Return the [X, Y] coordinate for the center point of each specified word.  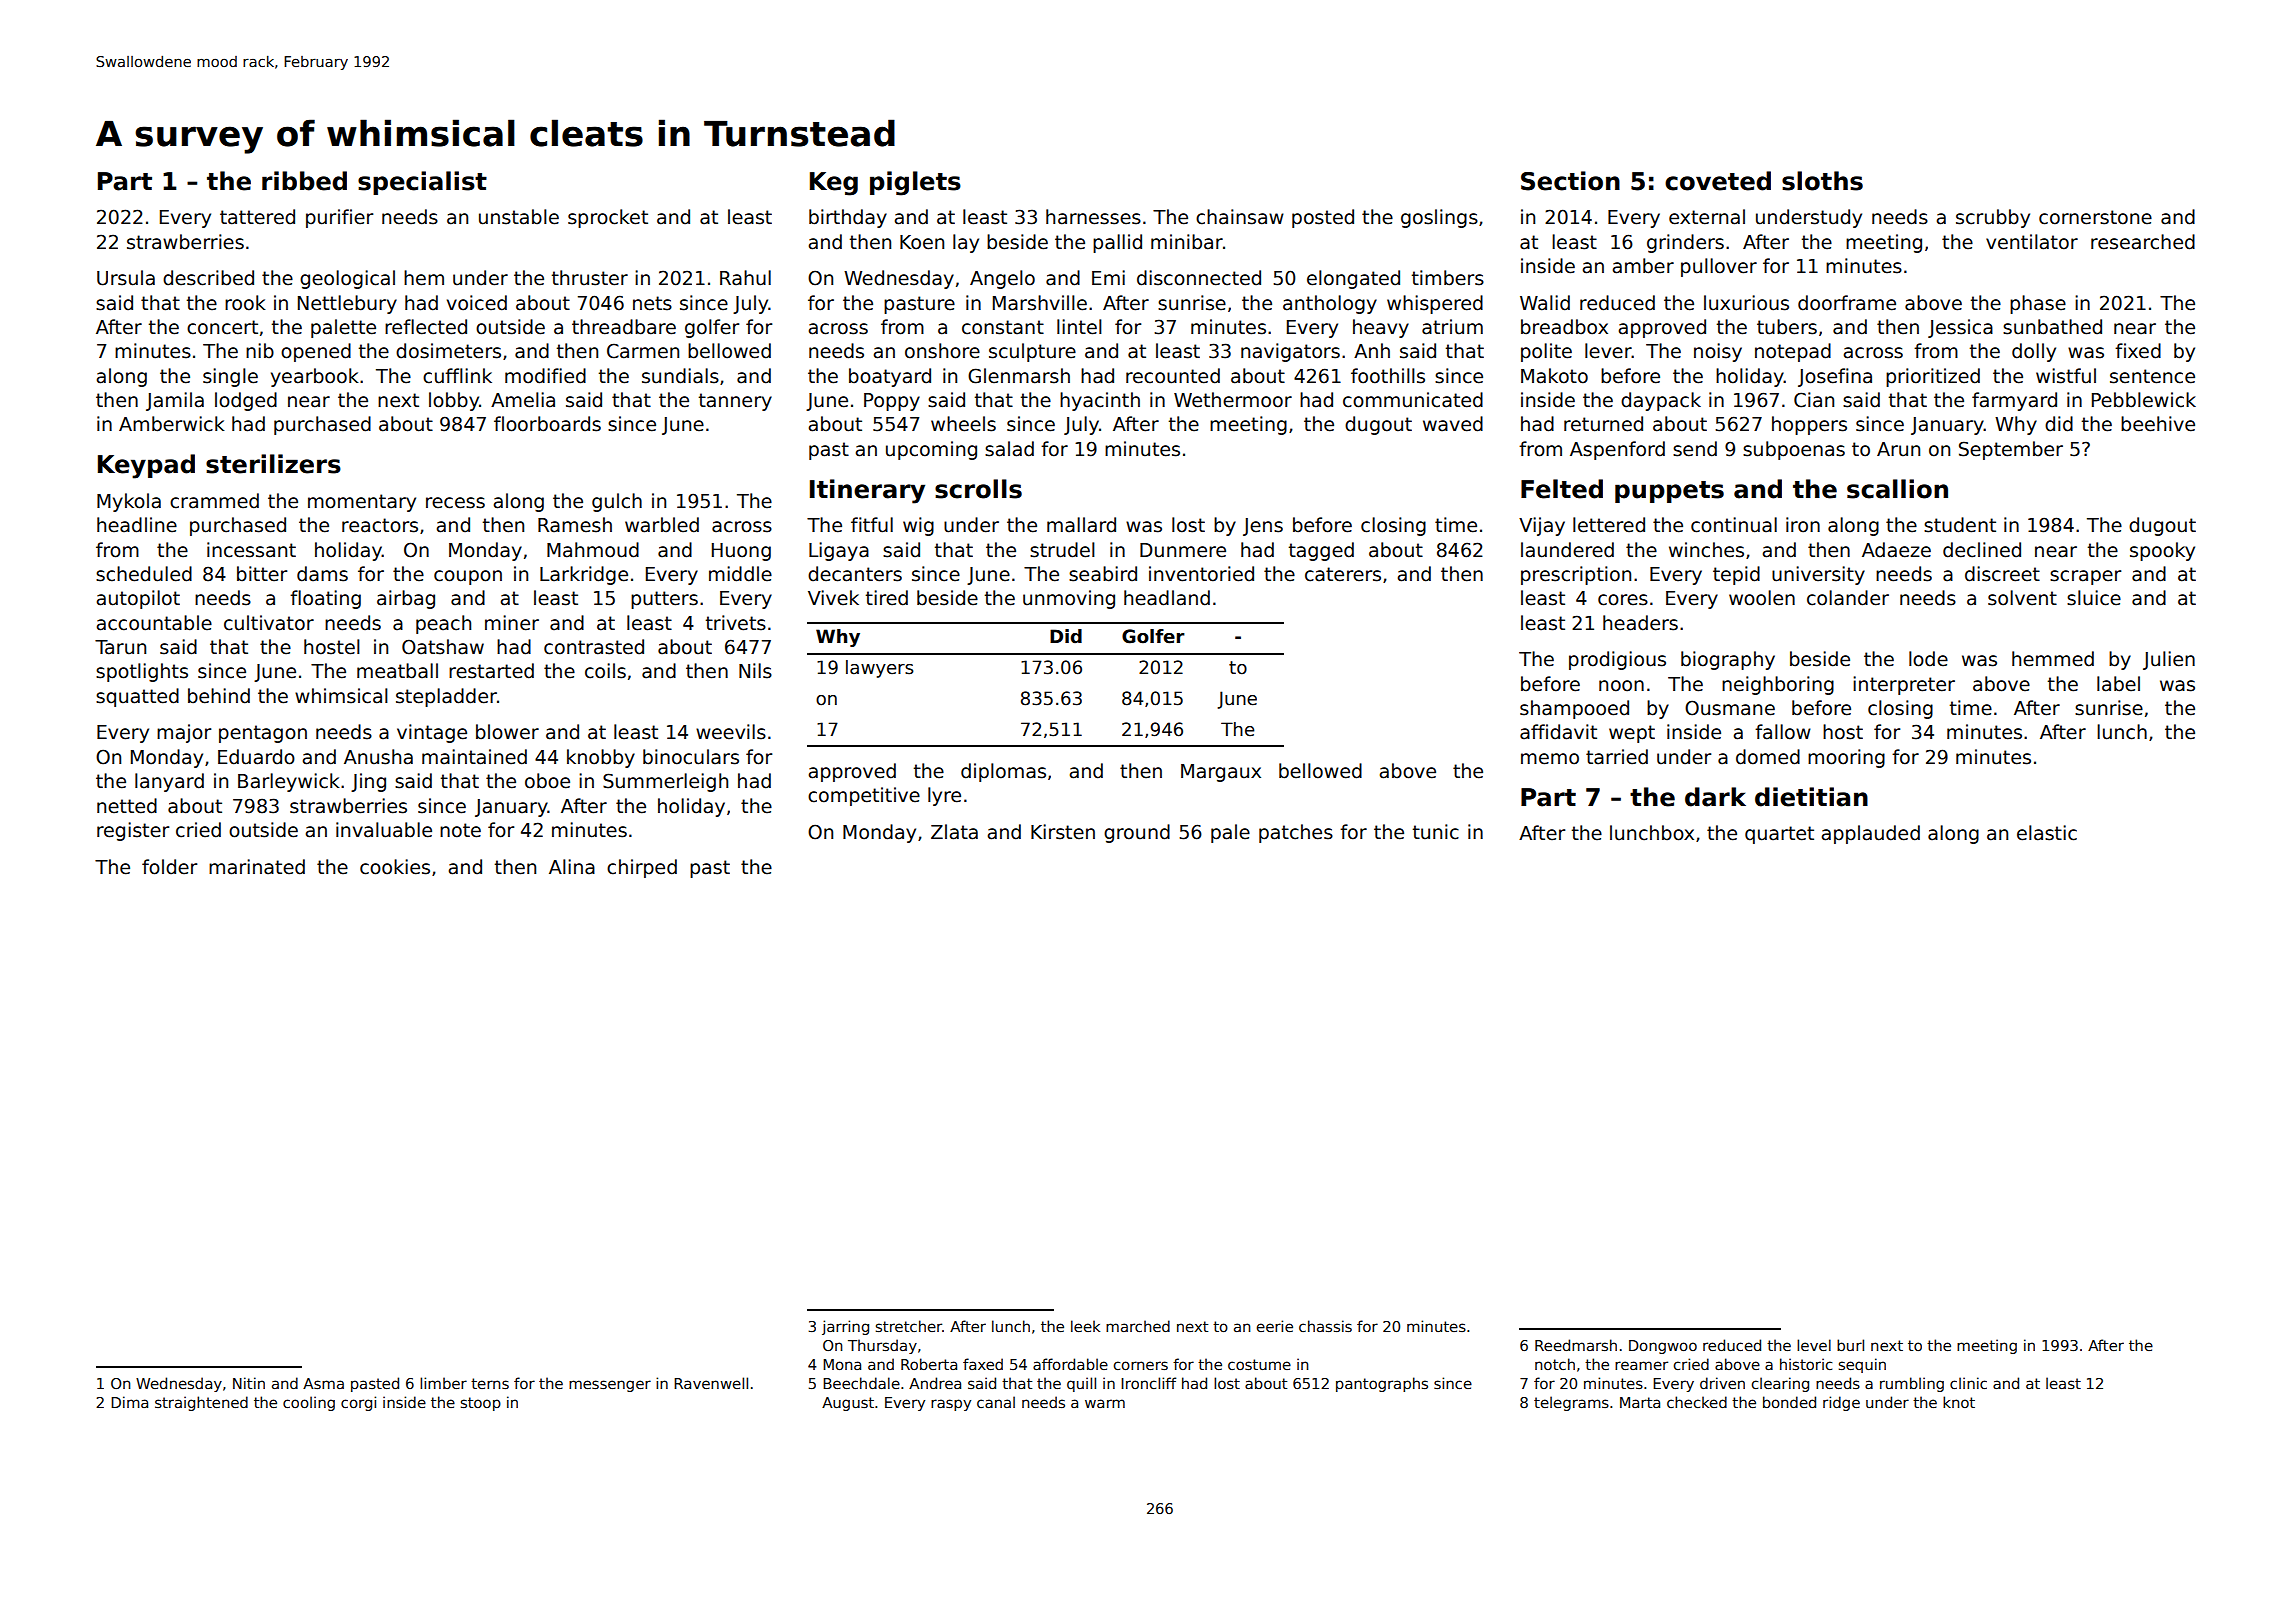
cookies [395, 867]
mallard [1081, 525]
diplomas [1003, 772]
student [1960, 525]
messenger [610, 1386]
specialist [422, 183]
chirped [642, 868]
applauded [1871, 834]
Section [1570, 181]
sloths [1822, 181]
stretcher [909, 1326]
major [184, 733]
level [1814, 1345]
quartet [1779, 835]
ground [1137, 833]
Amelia [523, 400]
